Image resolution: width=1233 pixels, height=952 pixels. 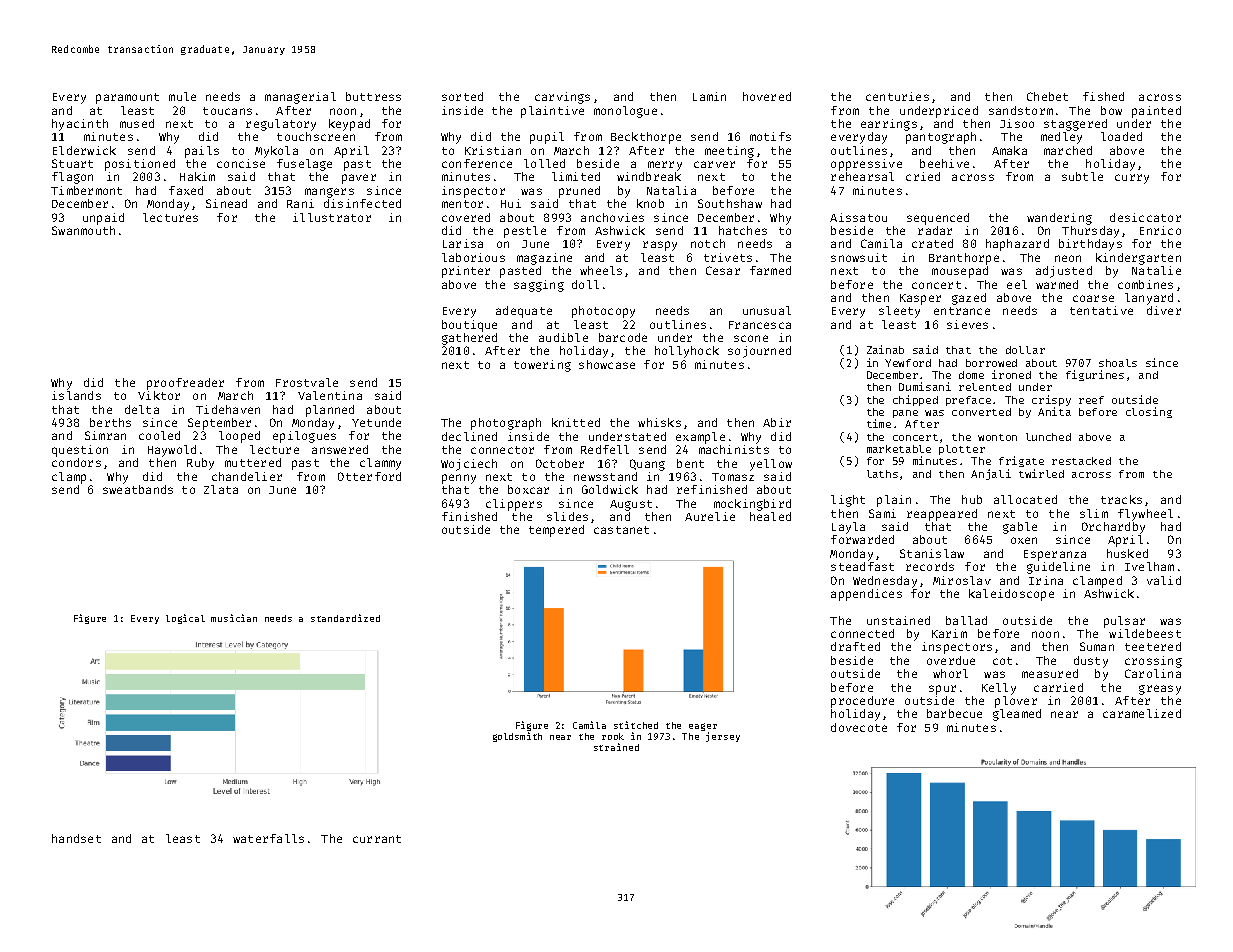 I want to click on example, so click(x=700, y=438).
